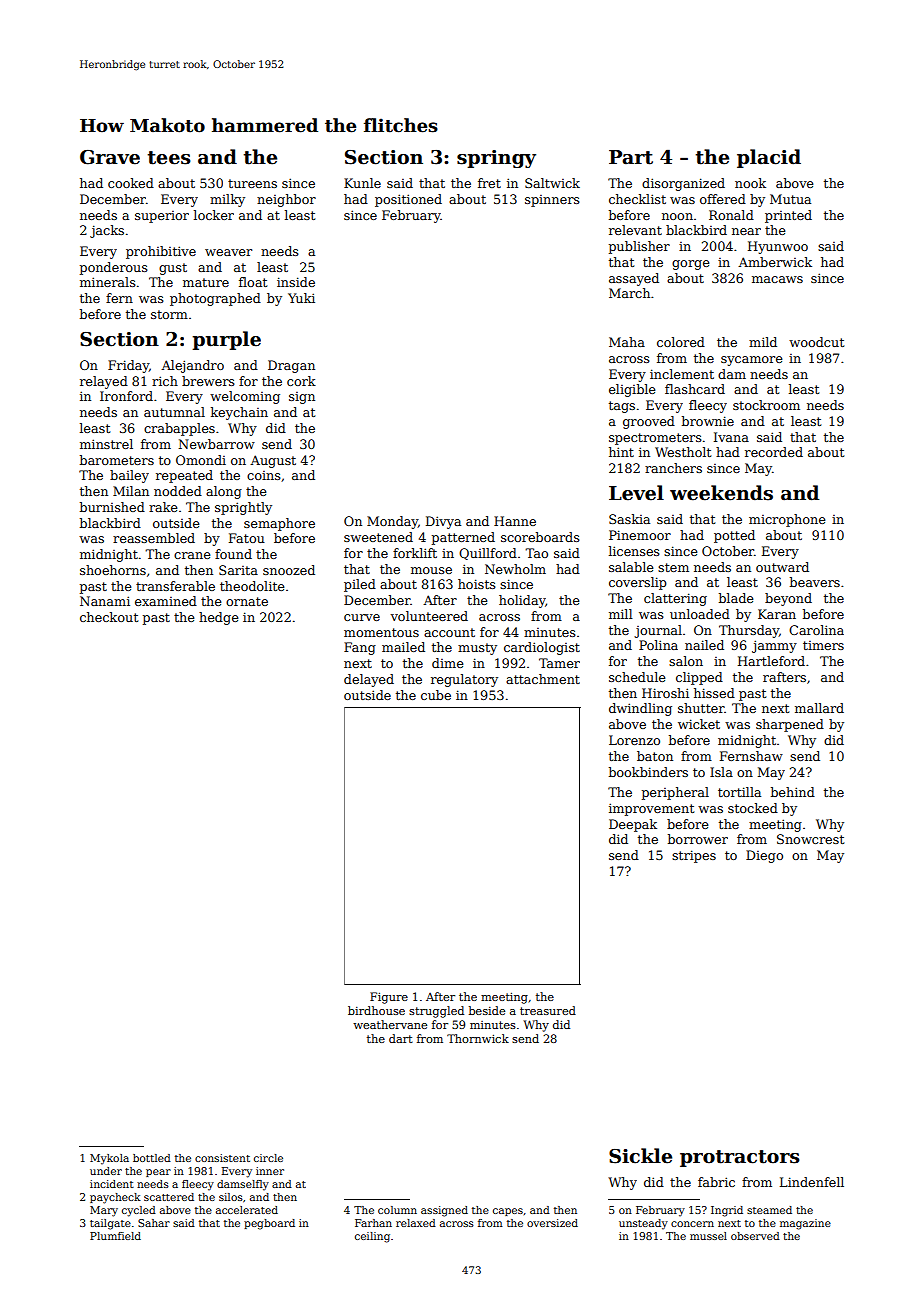  What do you see at coordinates (104, 1211) in the screenshot?
I see `Mary` at bounding box center [104, 1211].
